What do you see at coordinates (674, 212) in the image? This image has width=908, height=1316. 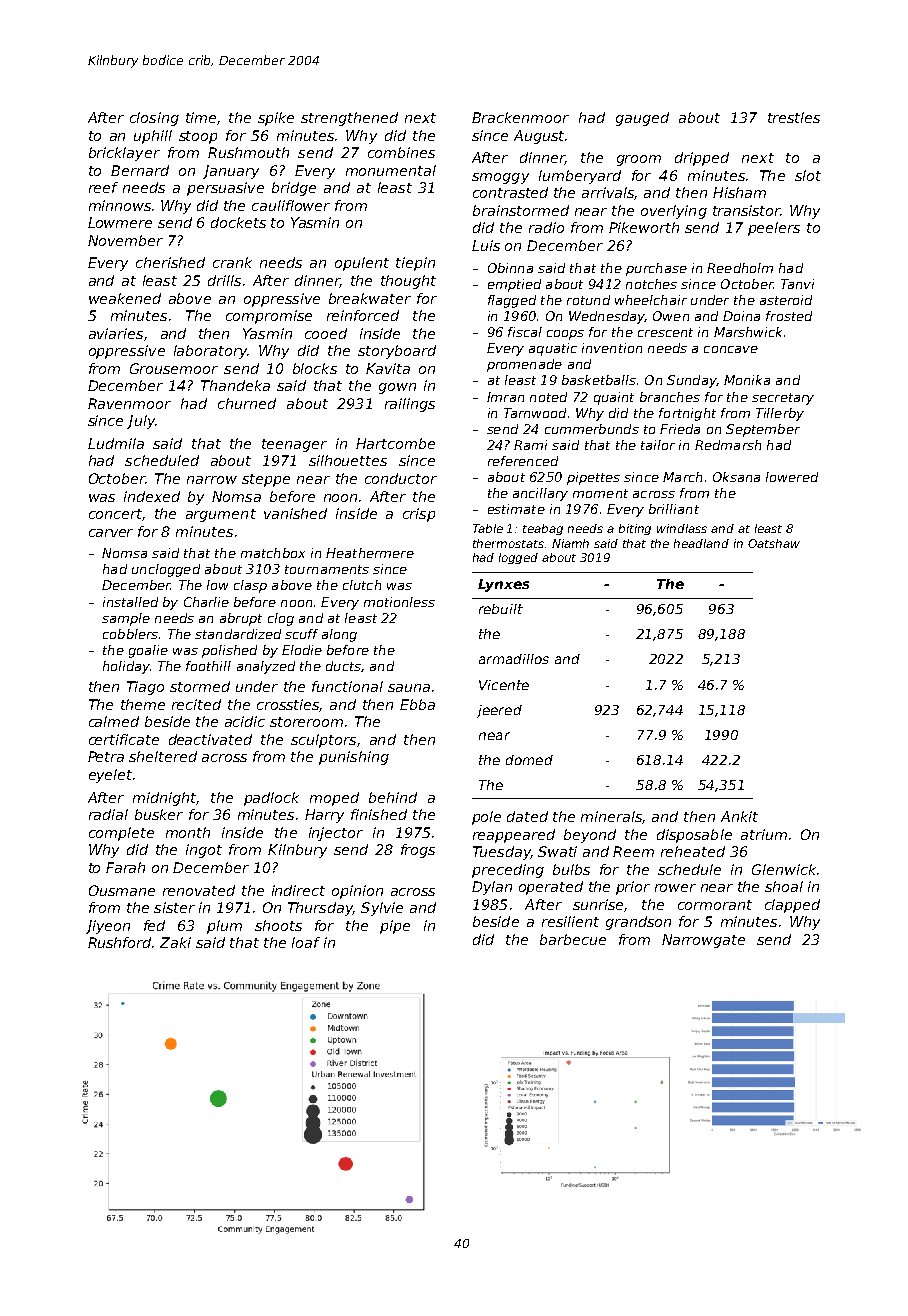 I see `overlying` at bounding box center [674, 212].
